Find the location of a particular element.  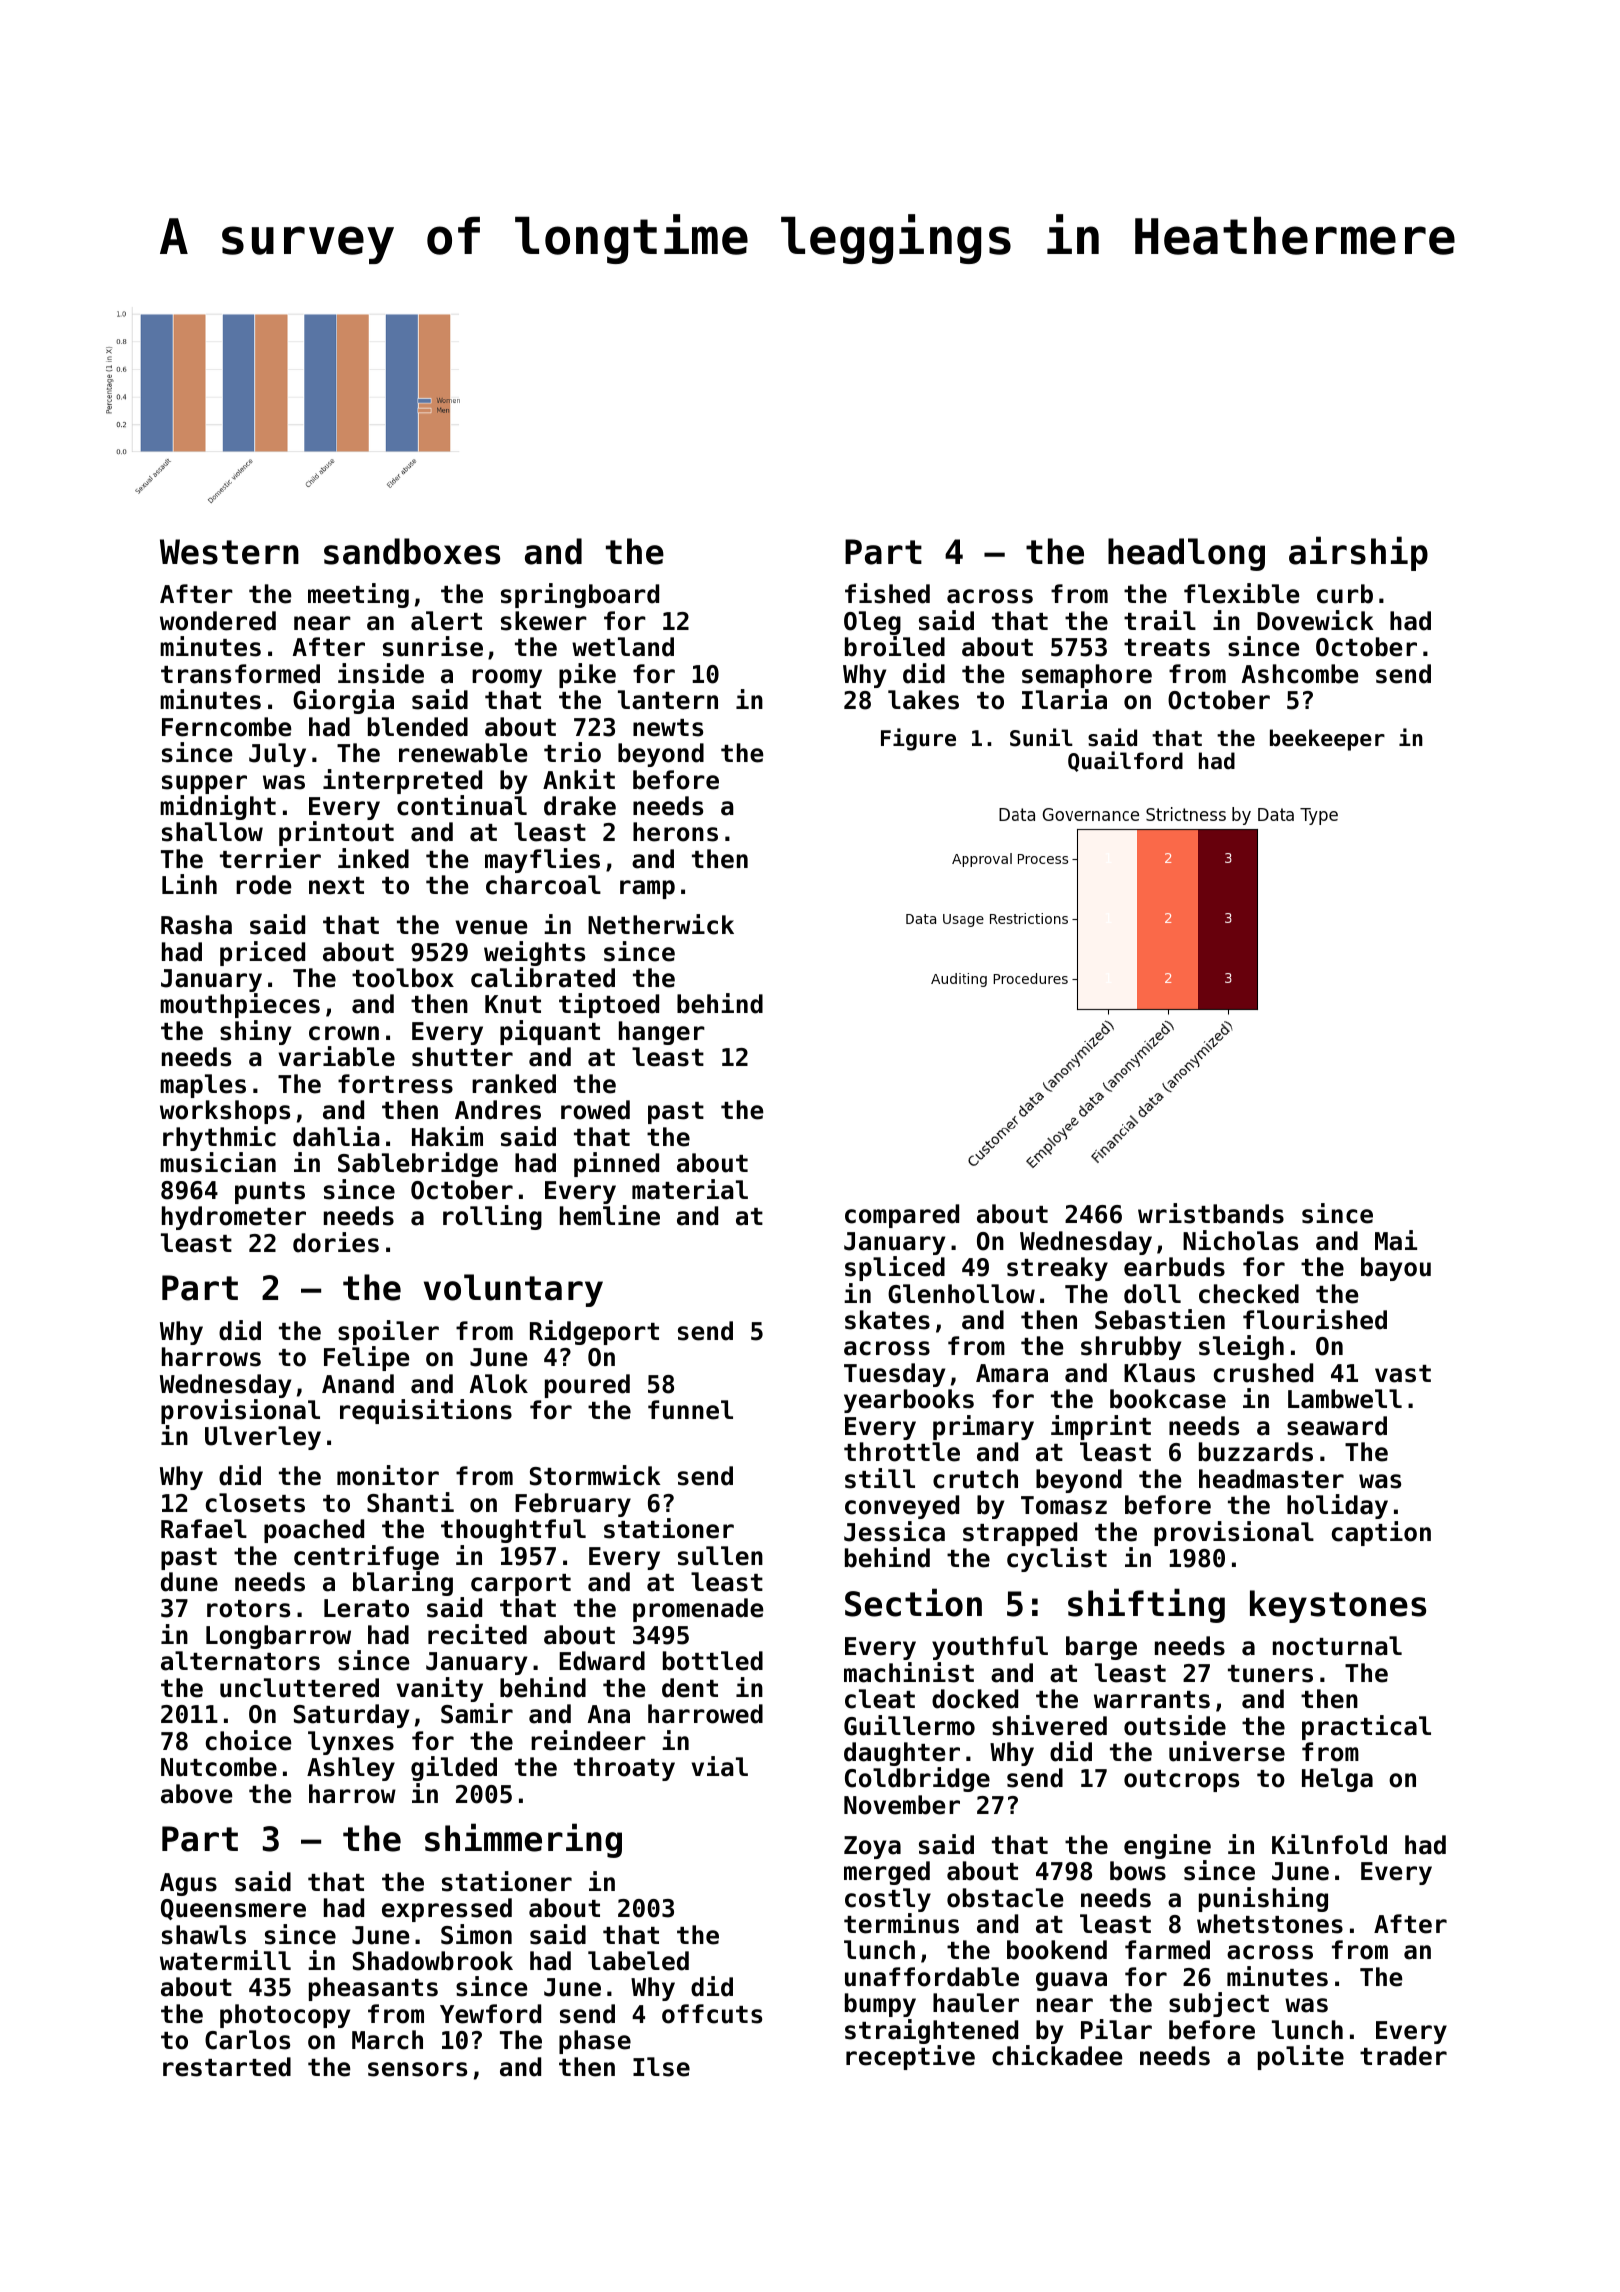

recited is located at coordinates (477, 1634).
